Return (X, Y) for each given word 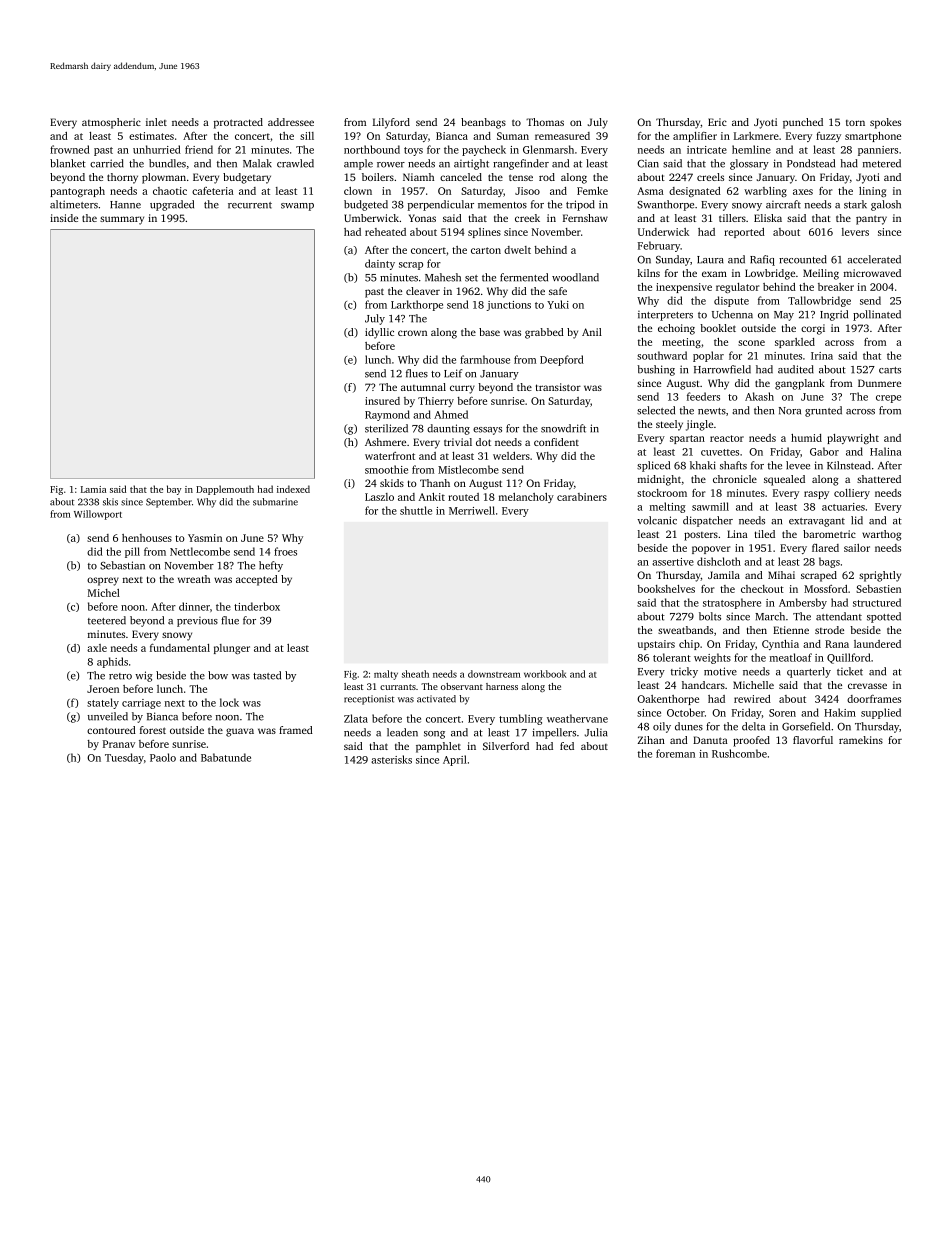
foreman (675, 753)
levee (798, 465)
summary (122, 220)
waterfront (390, 456)
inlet (156, 122)
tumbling (521, 719)
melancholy (526, 498)
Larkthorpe (417, 305)
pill (132, 552)
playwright (853, 439)
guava (240, 732)
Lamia (93, 489)
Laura (710, 260)
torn (855, 123)
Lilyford (391, 123)
